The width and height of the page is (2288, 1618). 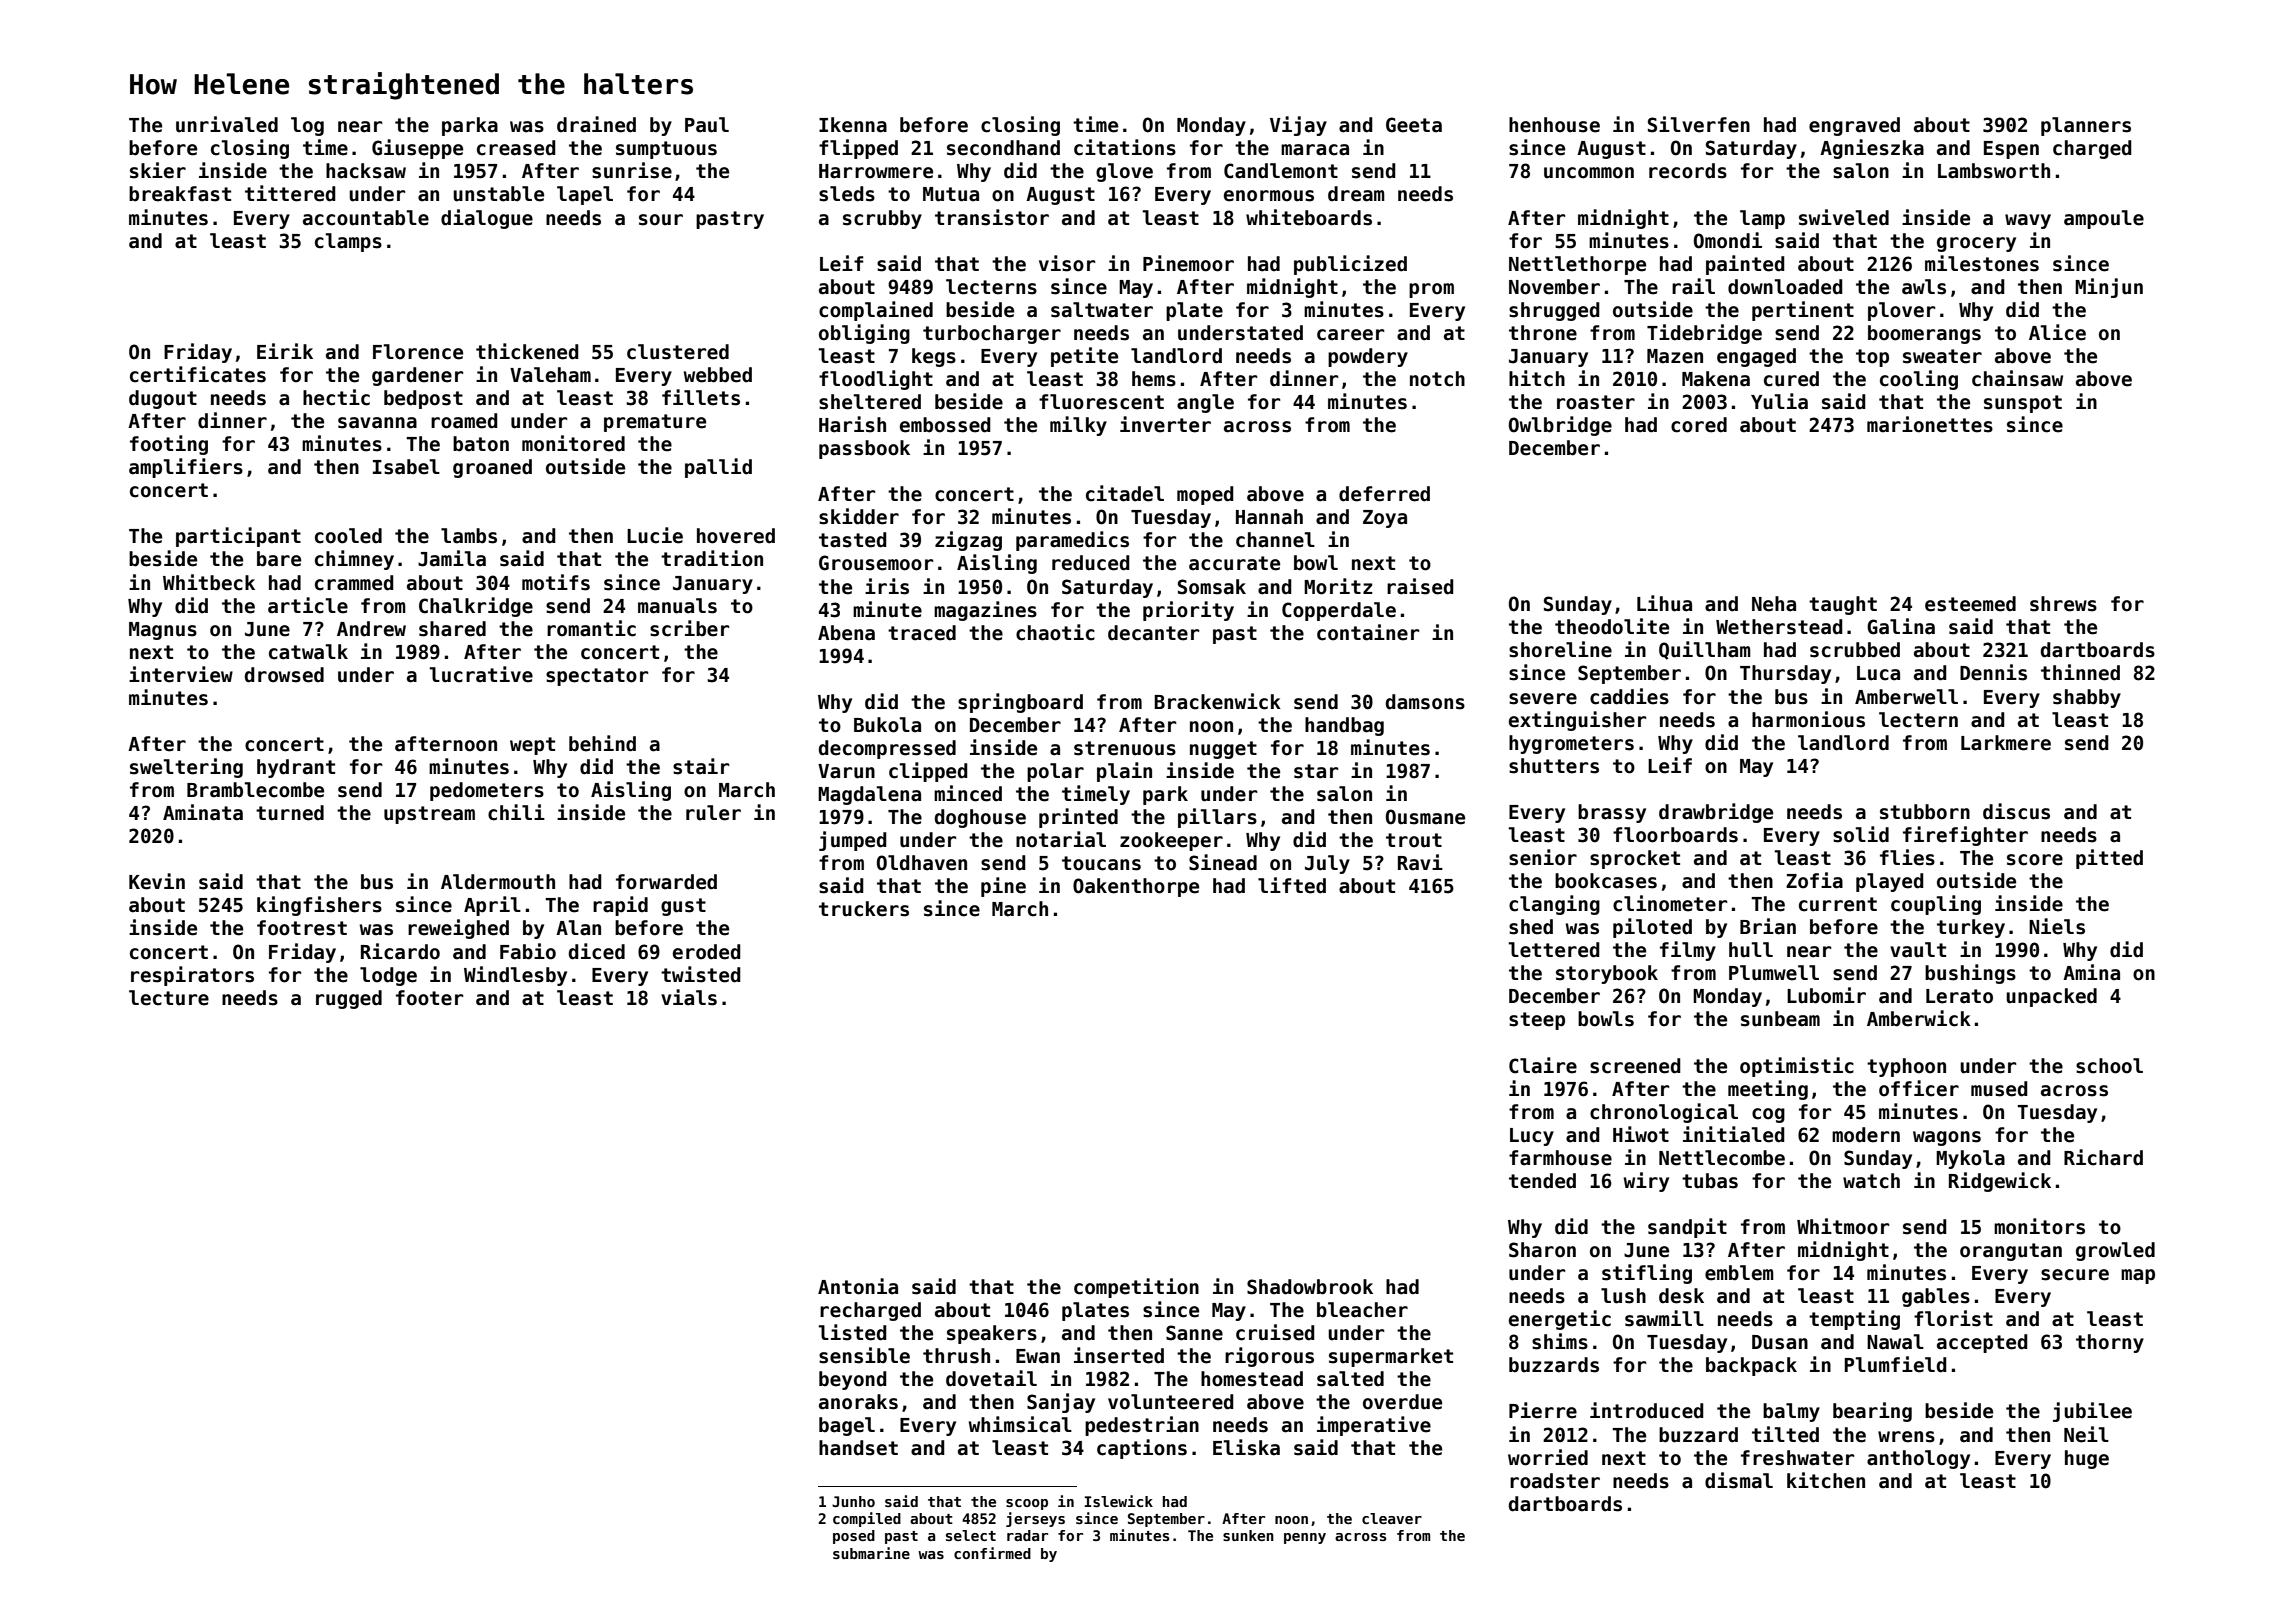 What do you see at coordinates (1171, 1402) in the page?
I see `volunteered` at bounding box center [1171, 1402].
